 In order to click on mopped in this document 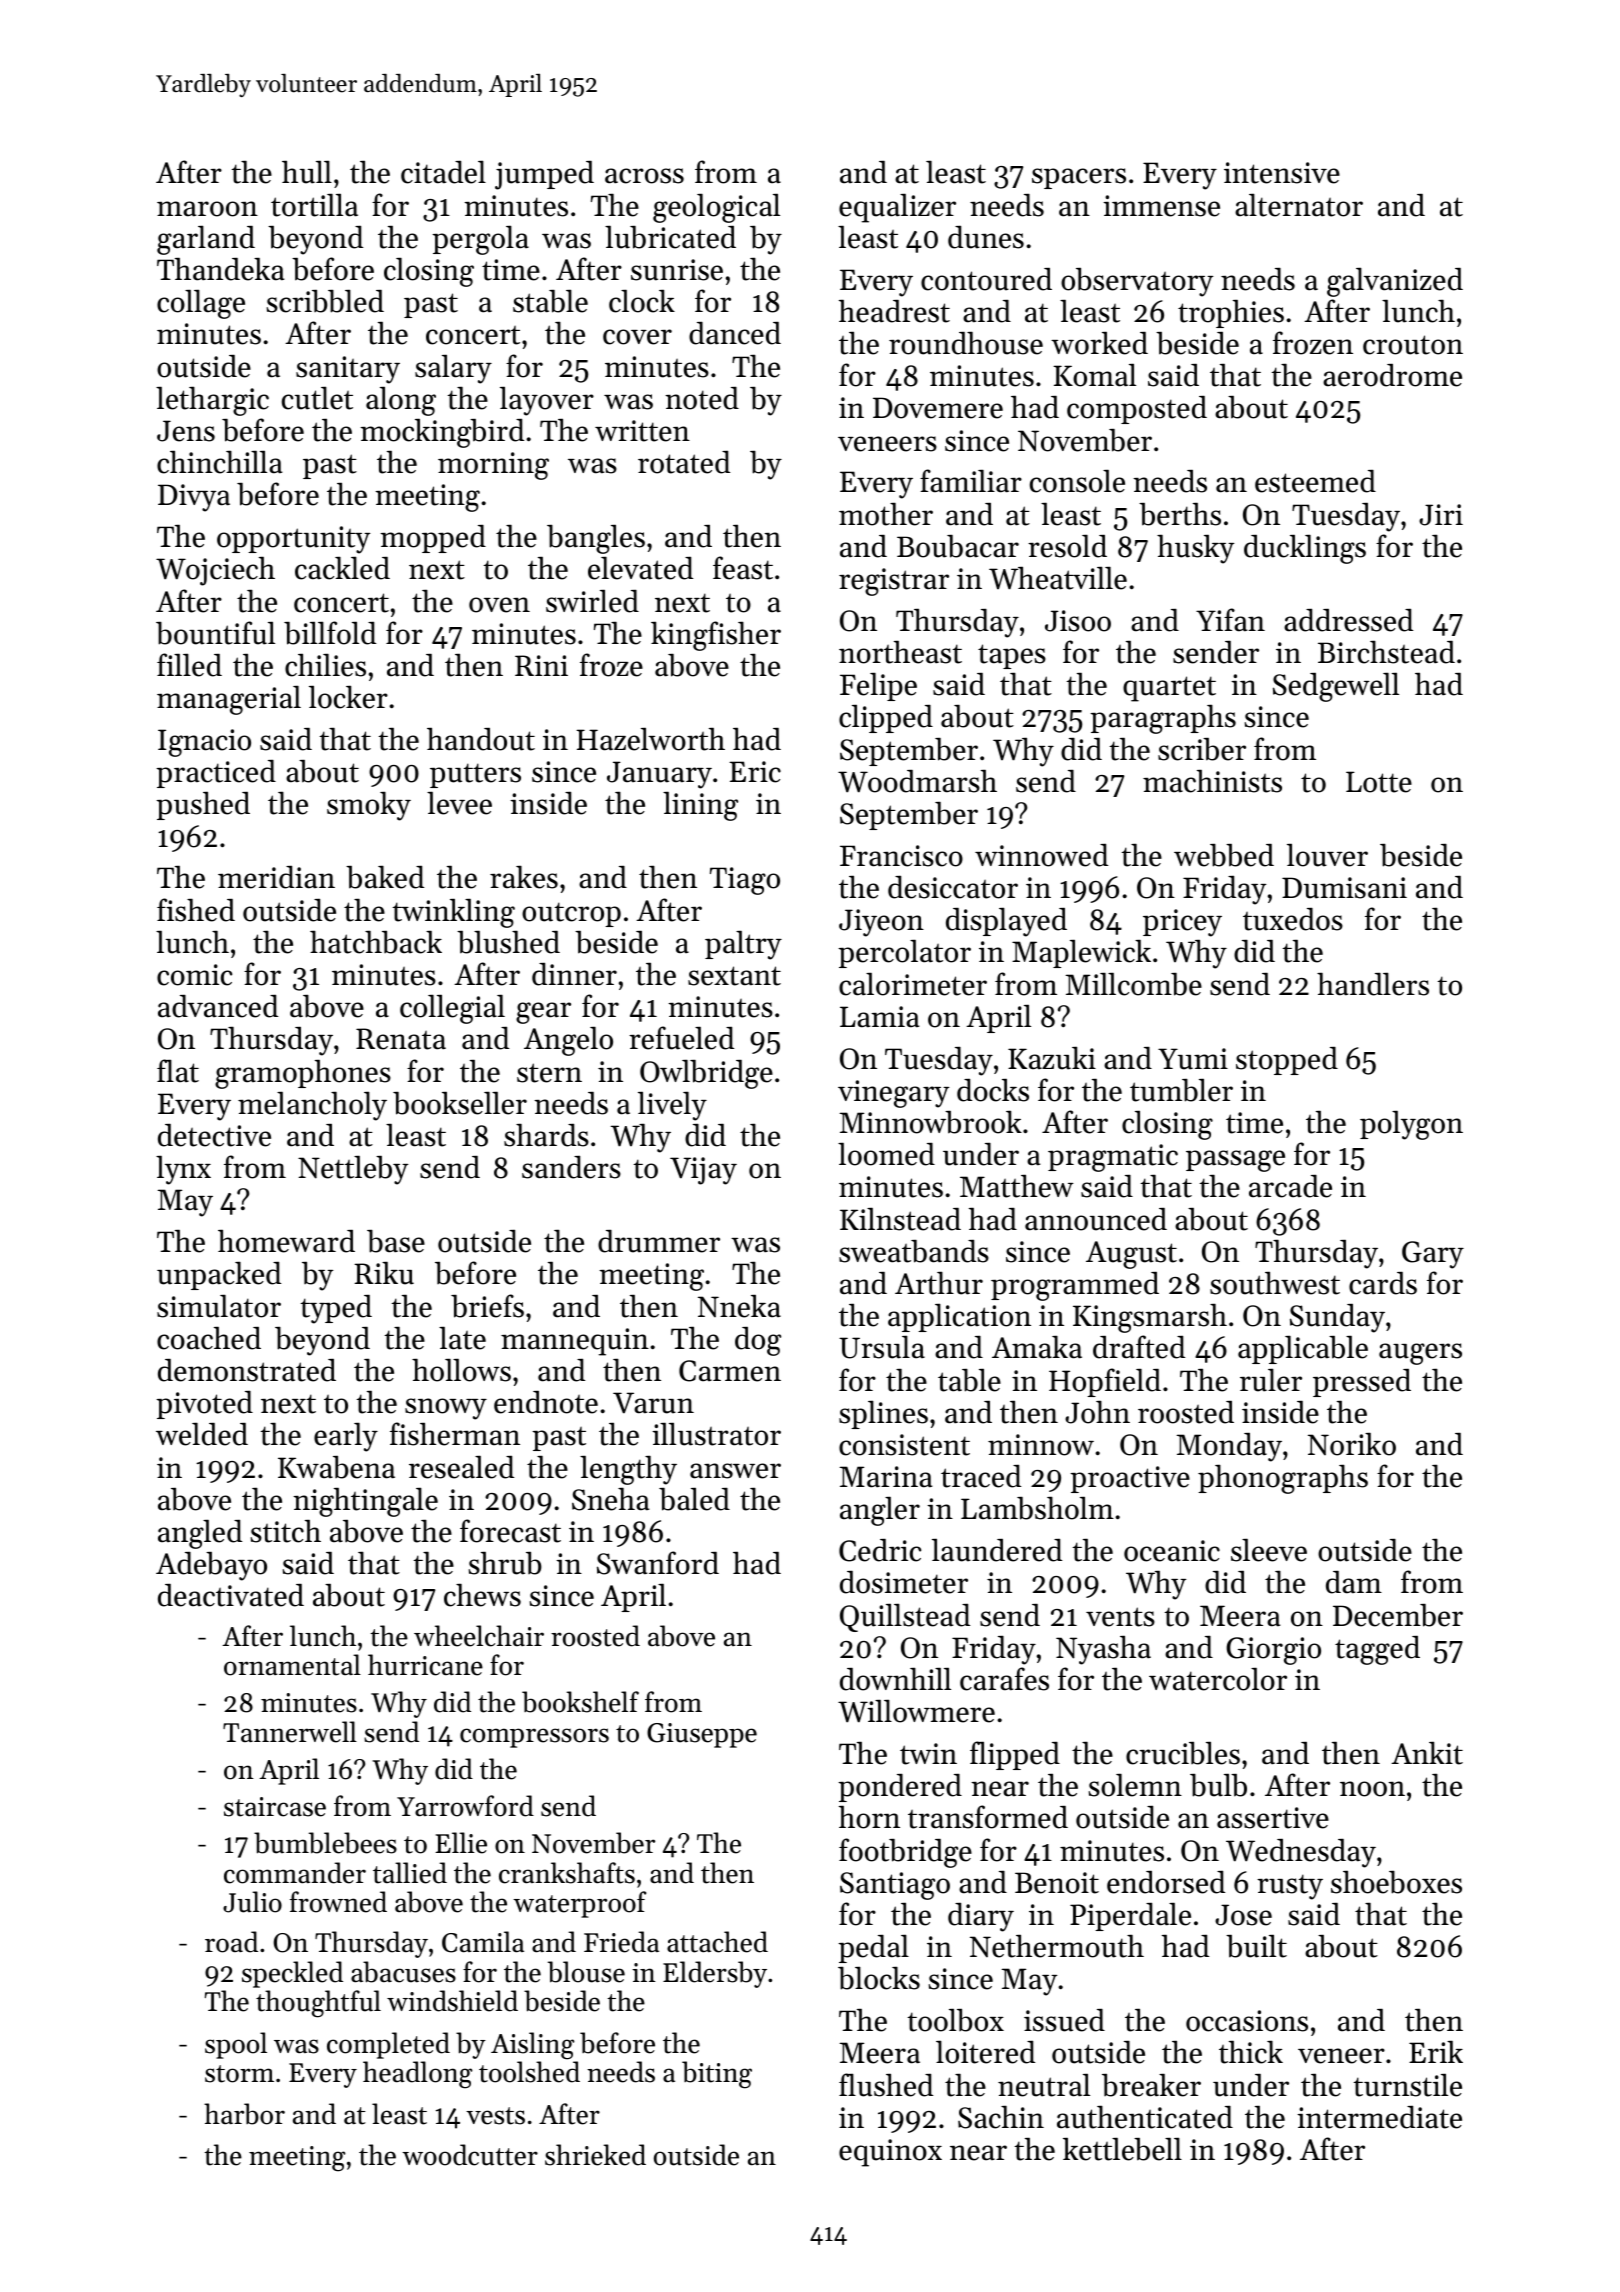, I will do `click(433, 539)`.
